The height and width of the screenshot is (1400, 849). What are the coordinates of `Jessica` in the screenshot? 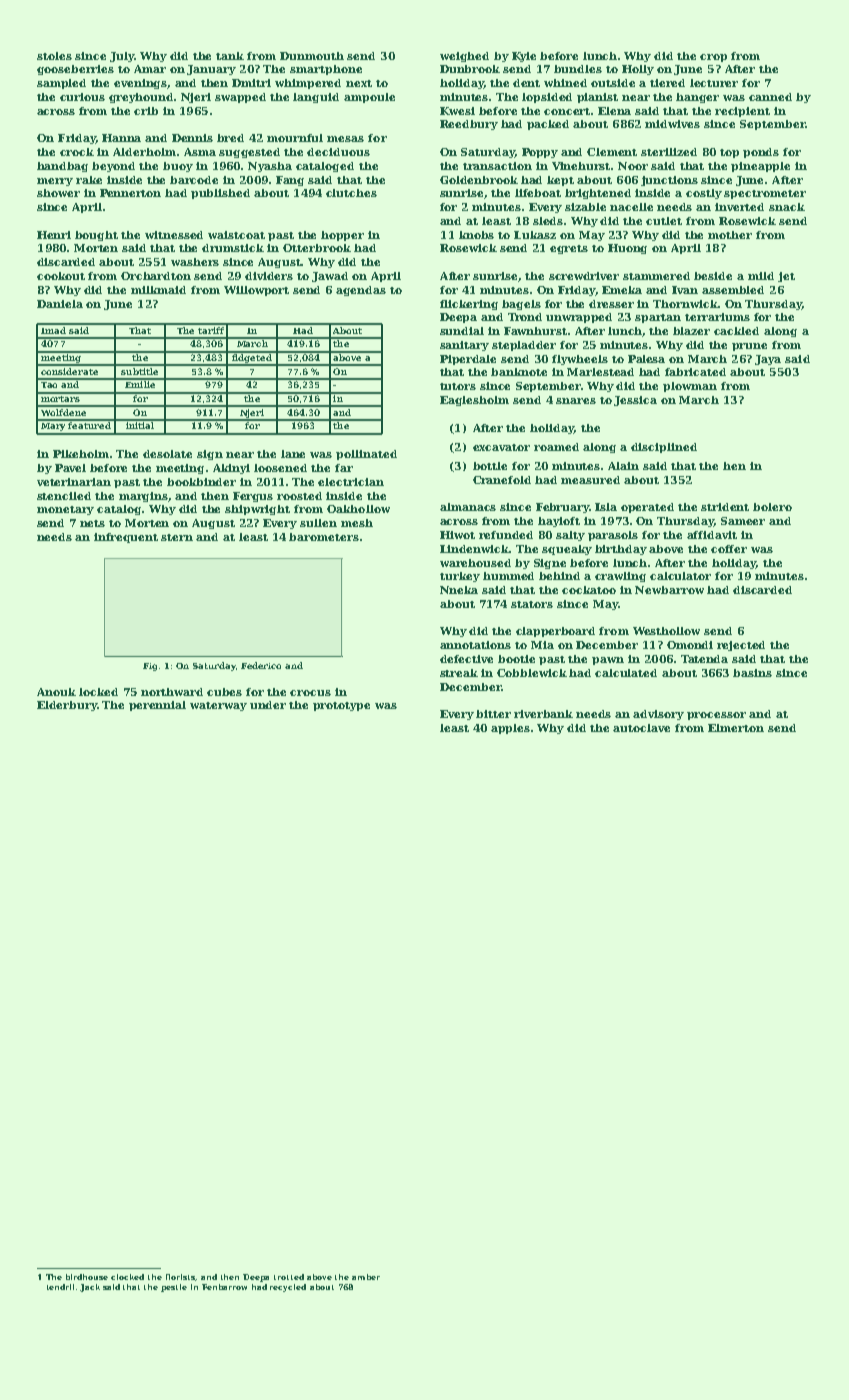 It's located at (635, 401).
